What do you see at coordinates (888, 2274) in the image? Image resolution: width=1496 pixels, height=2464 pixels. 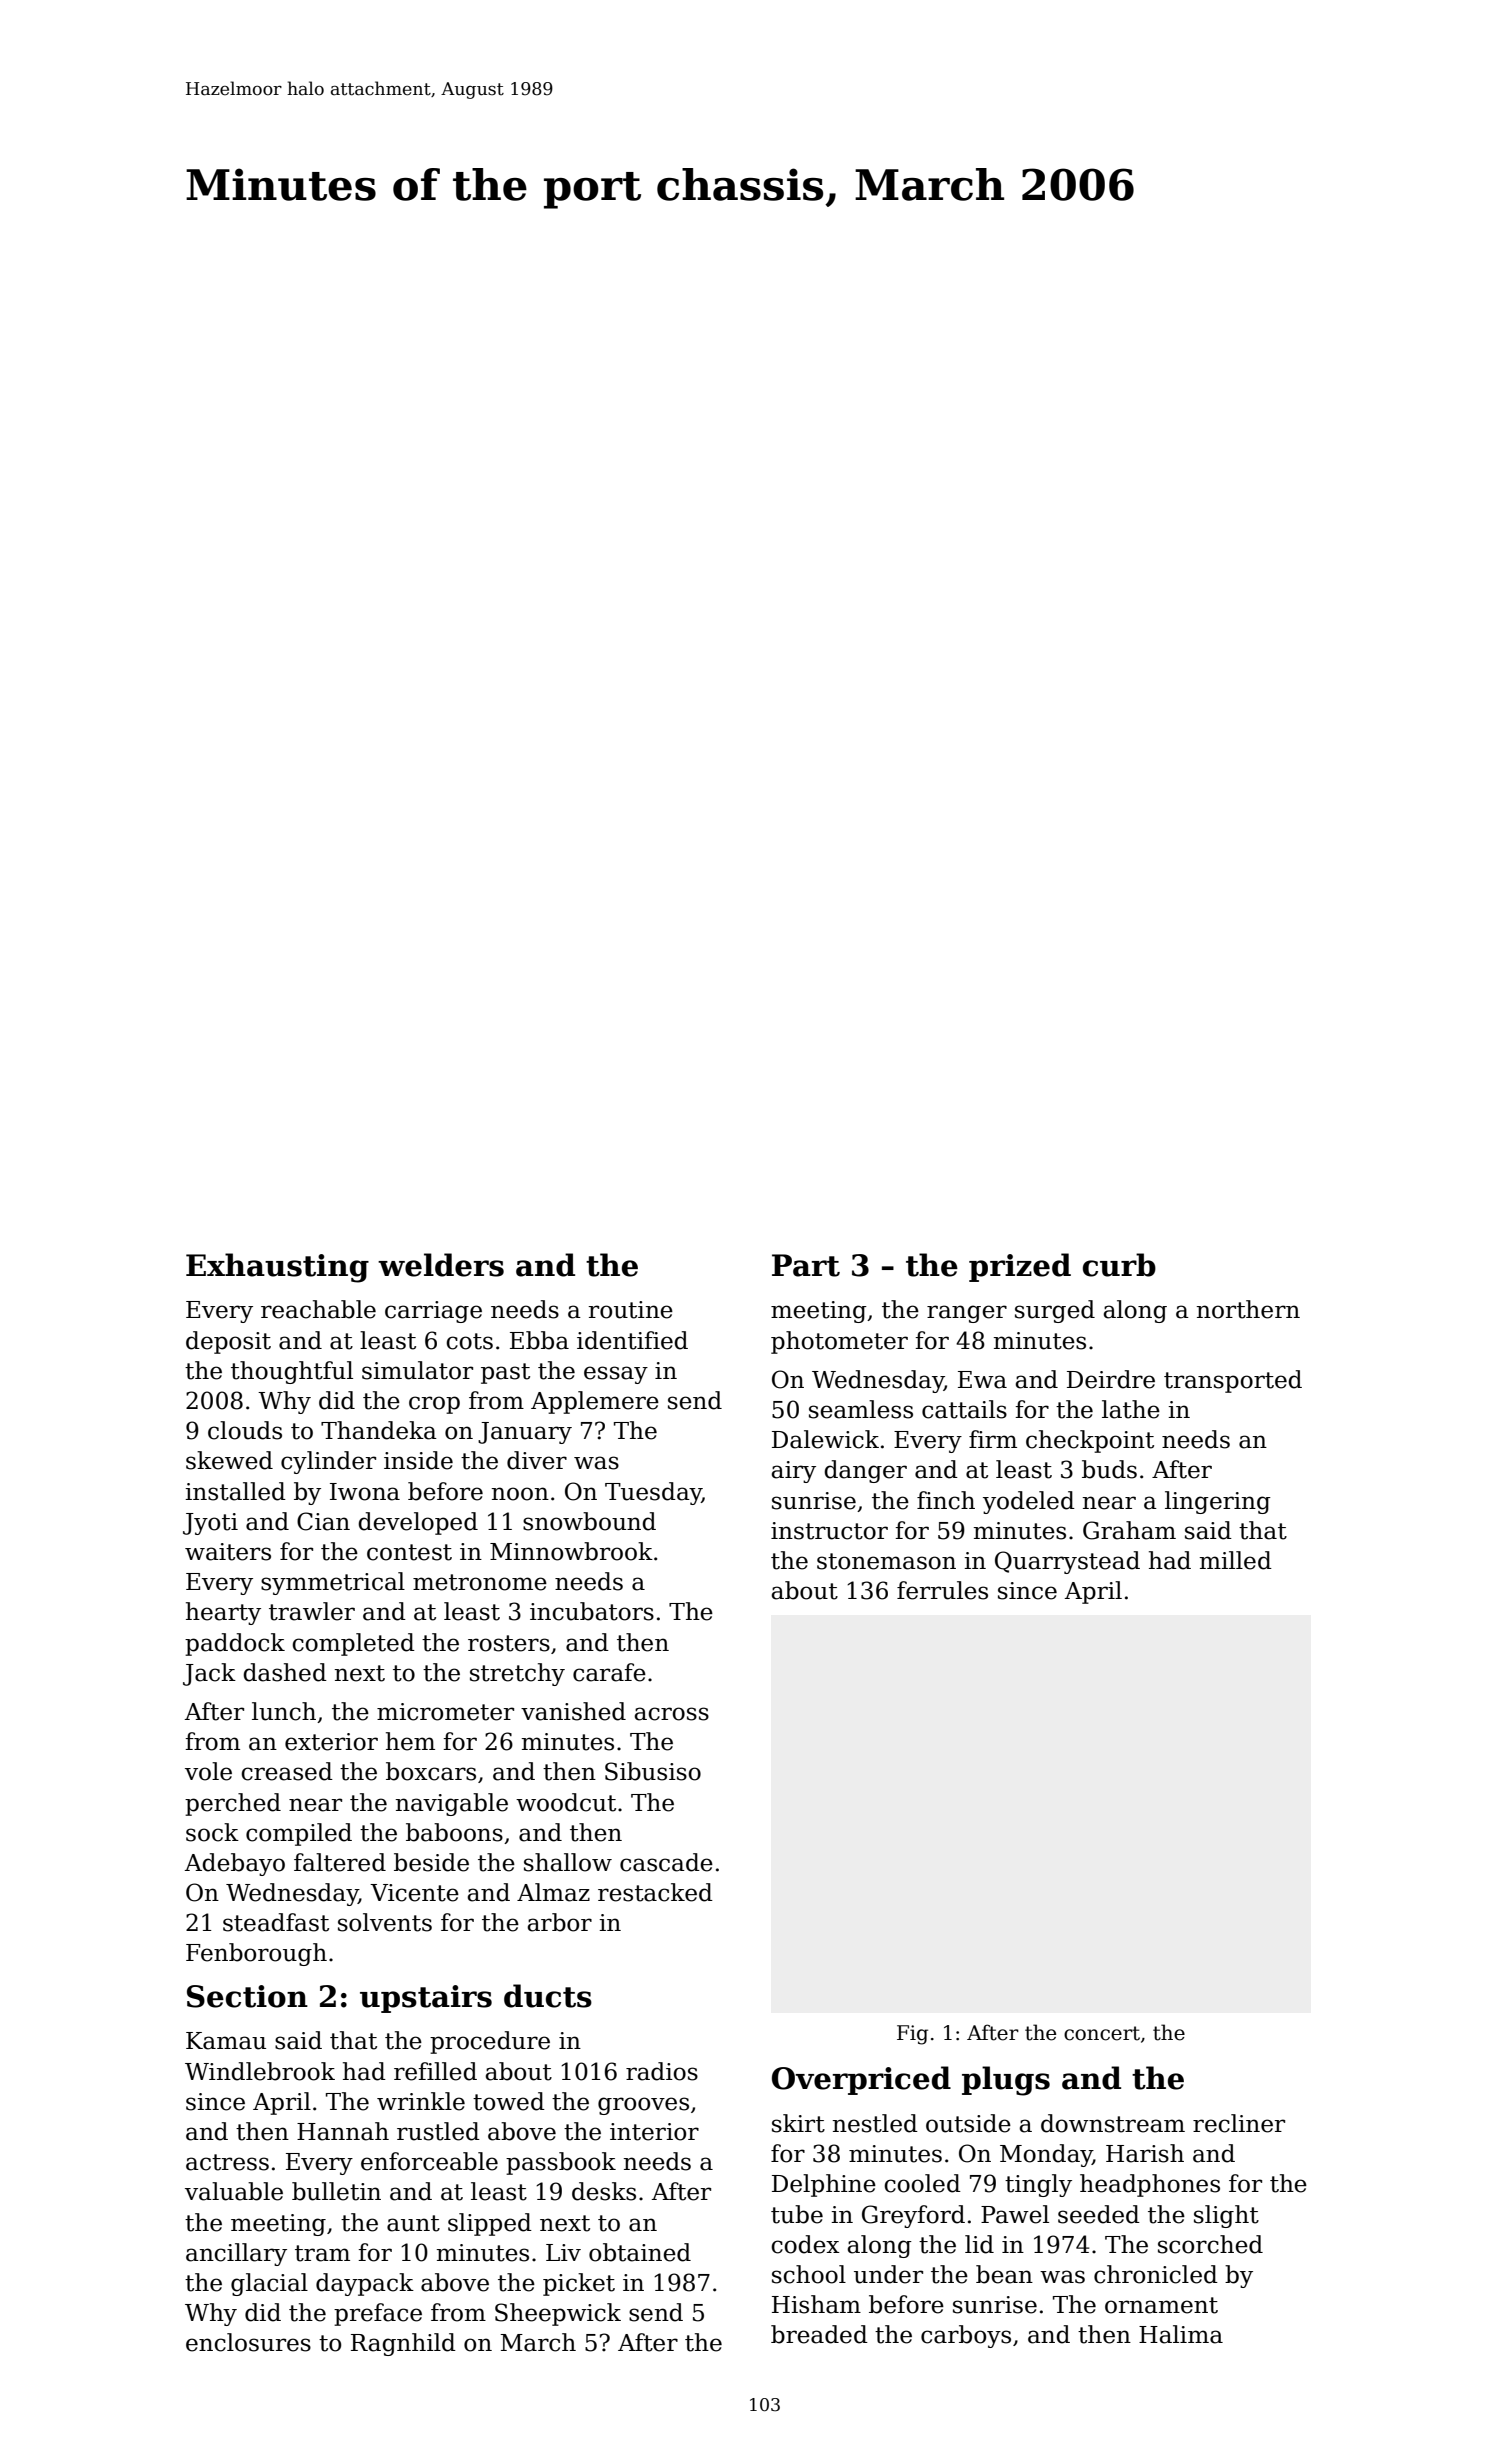 I see `under` at bounding box center [888, 2274].
